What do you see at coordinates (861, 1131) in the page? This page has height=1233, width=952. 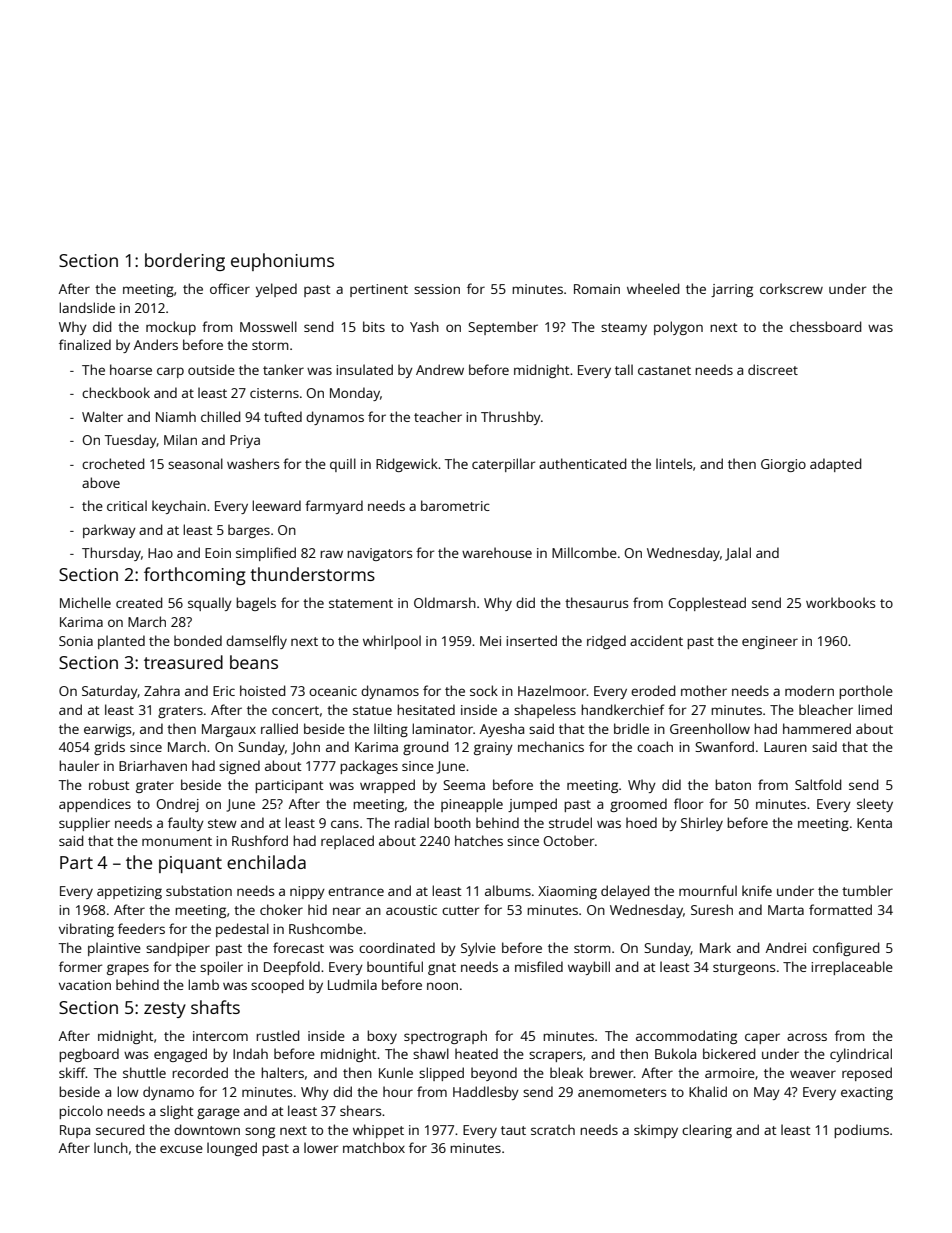 I see `podiums` at bounding box center [861, 1131].
